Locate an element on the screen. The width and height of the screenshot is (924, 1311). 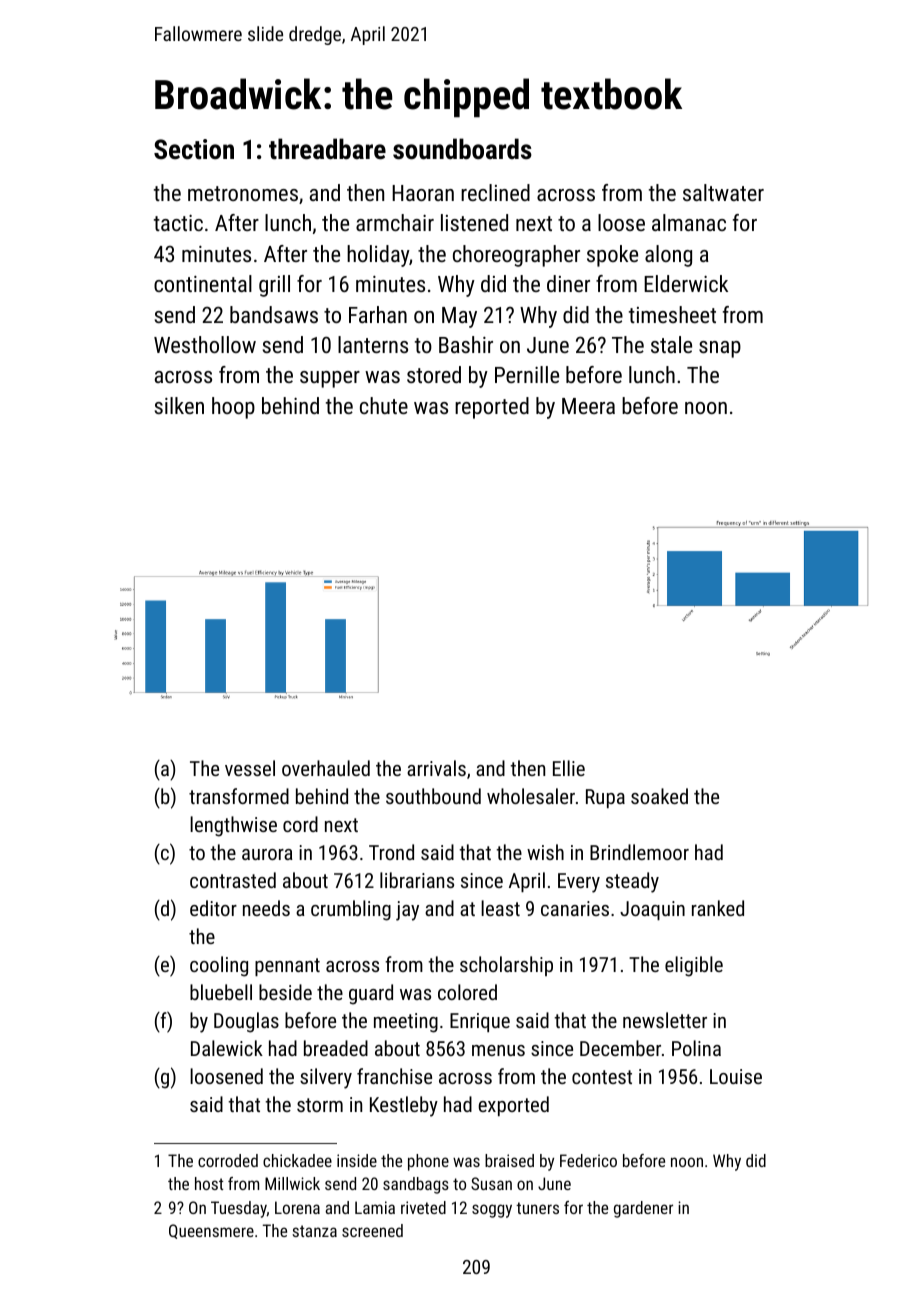
vessel is located at coordinates (250, 768).
